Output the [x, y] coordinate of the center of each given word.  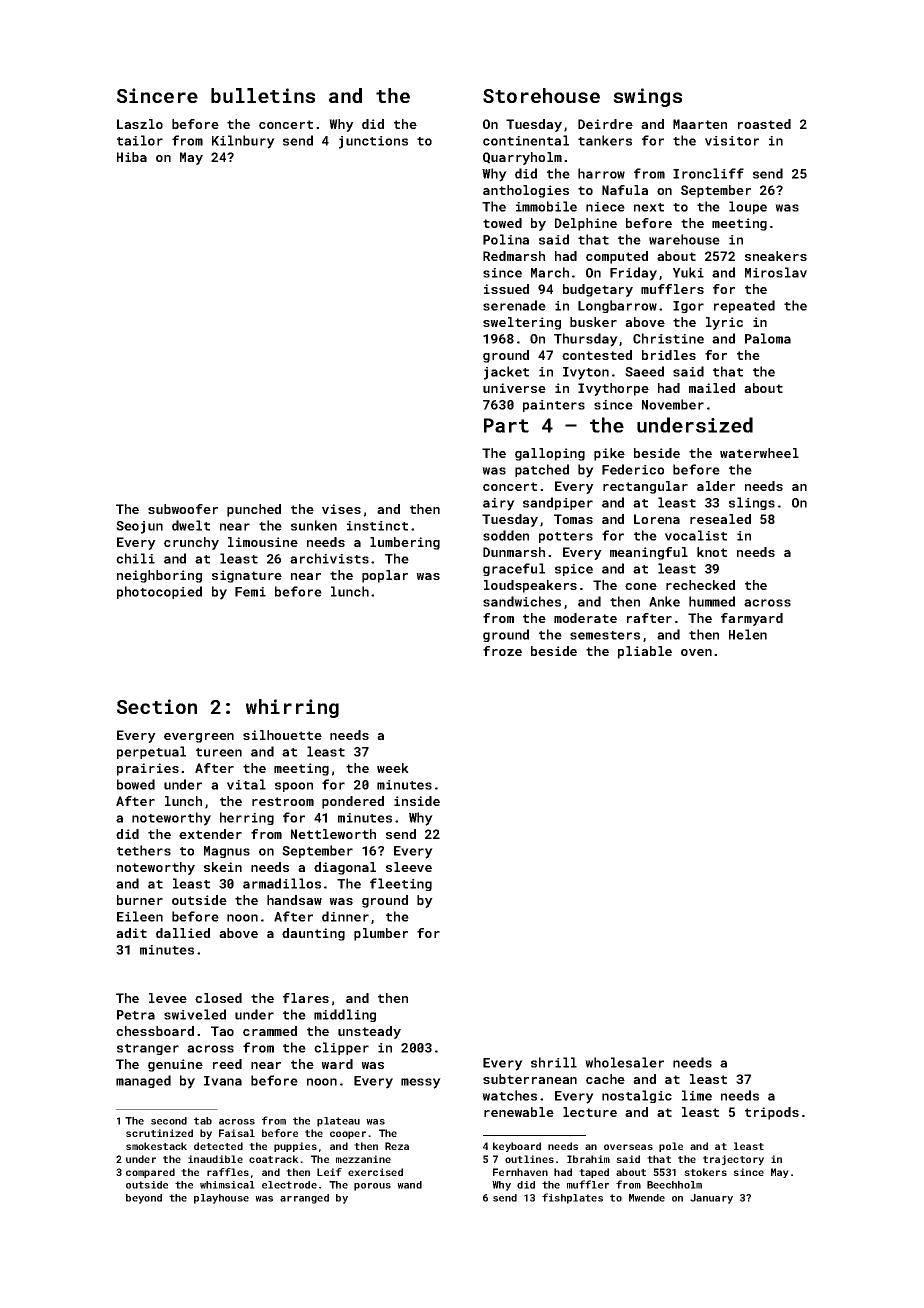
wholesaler [624, 1062]
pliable [645, 652]
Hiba [132, 157]
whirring [292, 708]
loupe [748, 207]
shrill [554, 1062]
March [550, 272]
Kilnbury [243, 142]
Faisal [237, 1133]
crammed [270, 1031]
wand [409, 1185]
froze [502, 651]
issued [506, 289]
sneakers [776, 256]
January [711, 1199]
